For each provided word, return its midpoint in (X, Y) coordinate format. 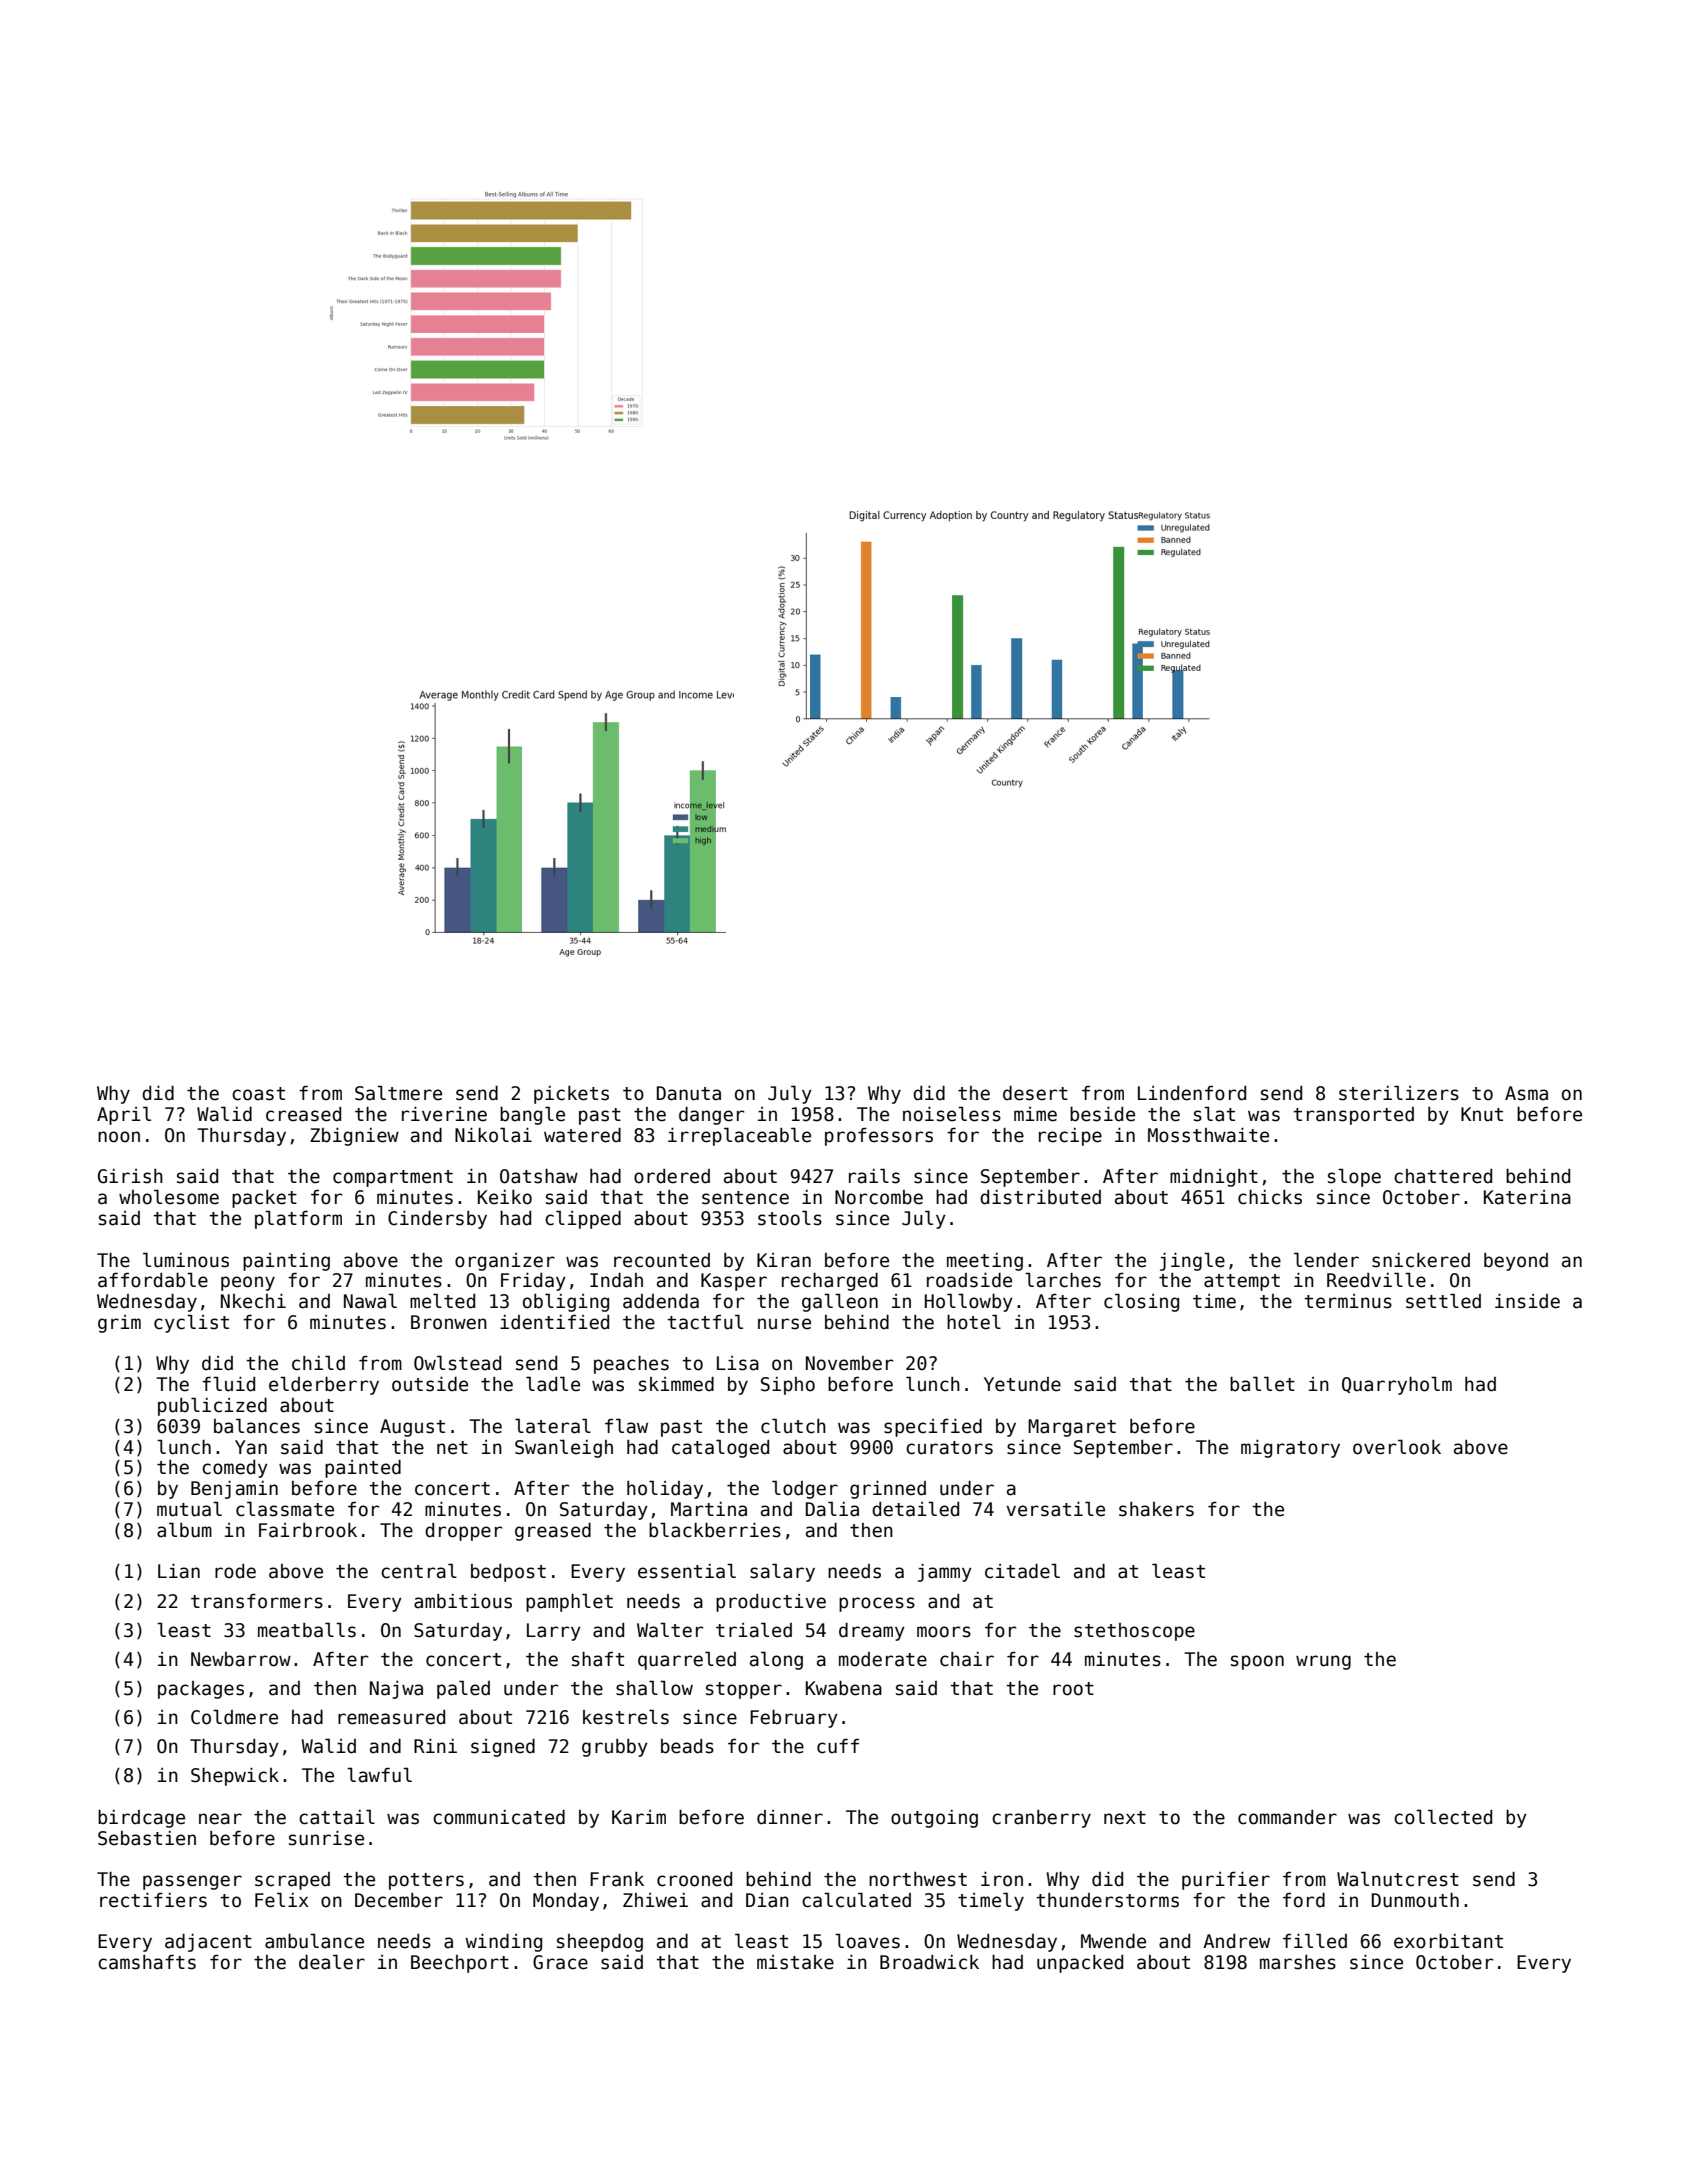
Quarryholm (1397, 1385)
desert (1035, 1093)
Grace (560, 1962)
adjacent (208, 1943)
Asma (1526, 1093)
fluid (228, 1384)
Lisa (738, 1363)
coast (258, 1094)
